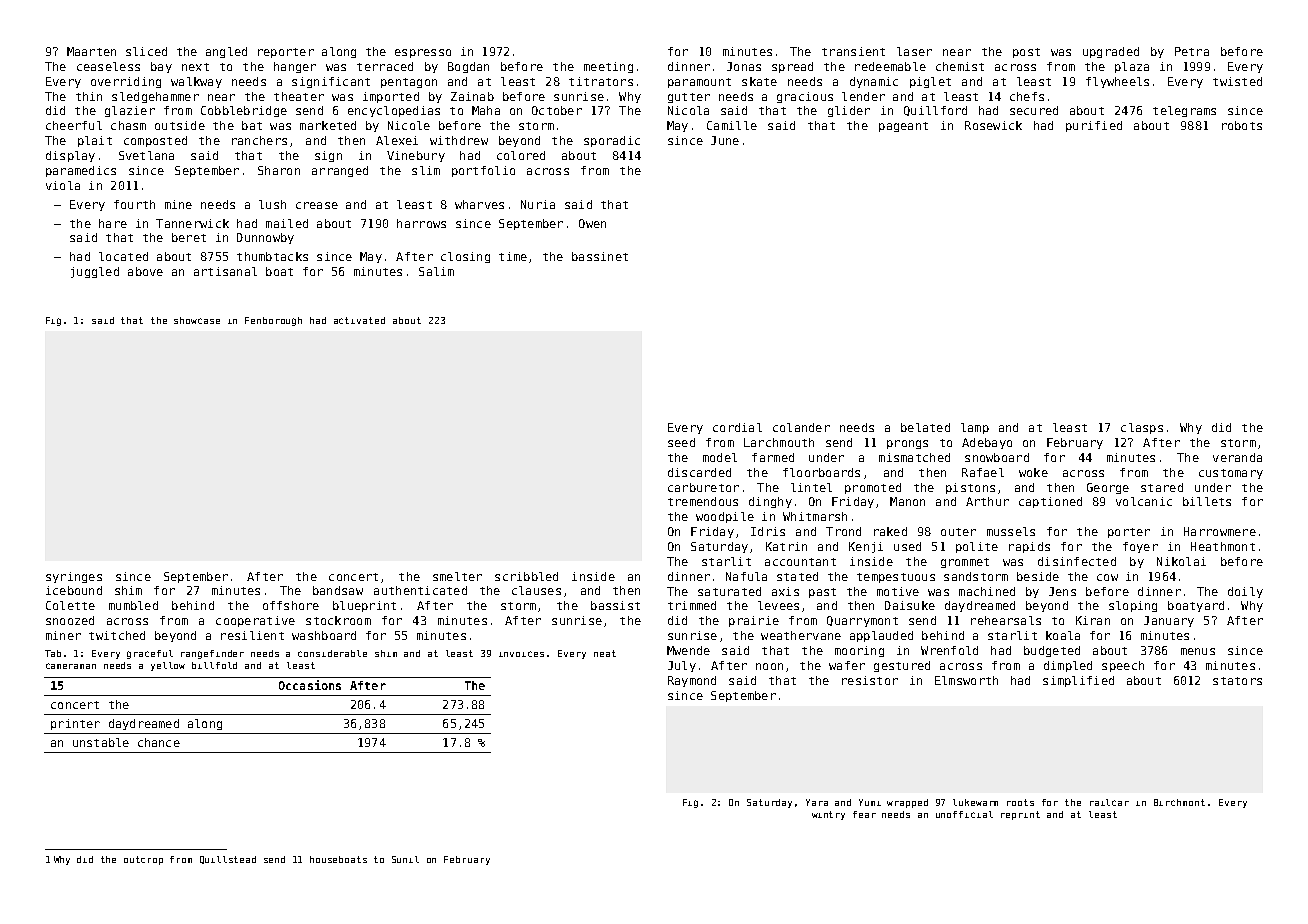 Image resolution: width=1308 pixels, height=924 pixels. I want to click on meeting, so click(608, 67).
